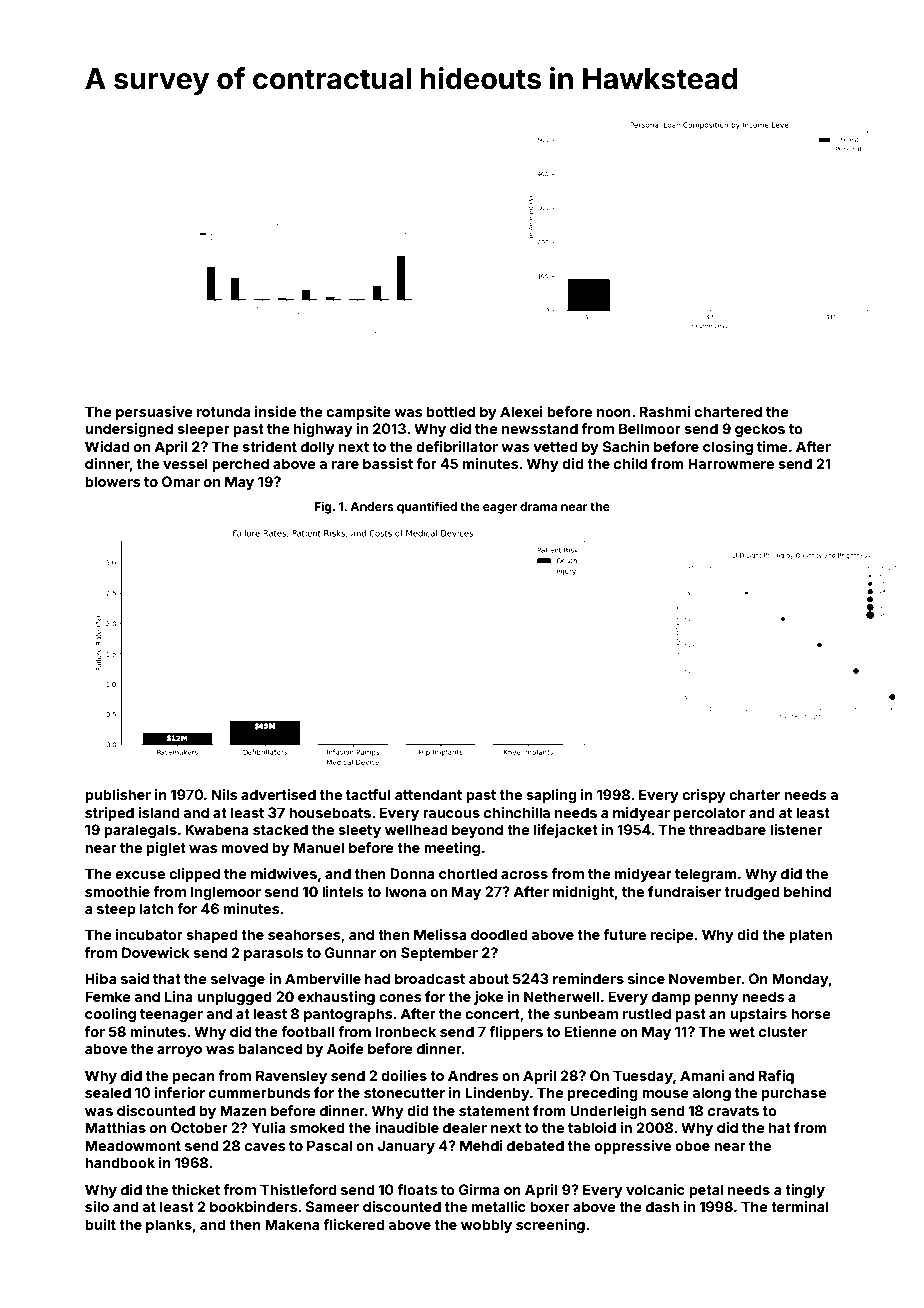 The width and height of the screenshot is (924, 1308). Describe the element at coordinates (115, 1127) in the screenshot. I see `Matthias` at that location.
